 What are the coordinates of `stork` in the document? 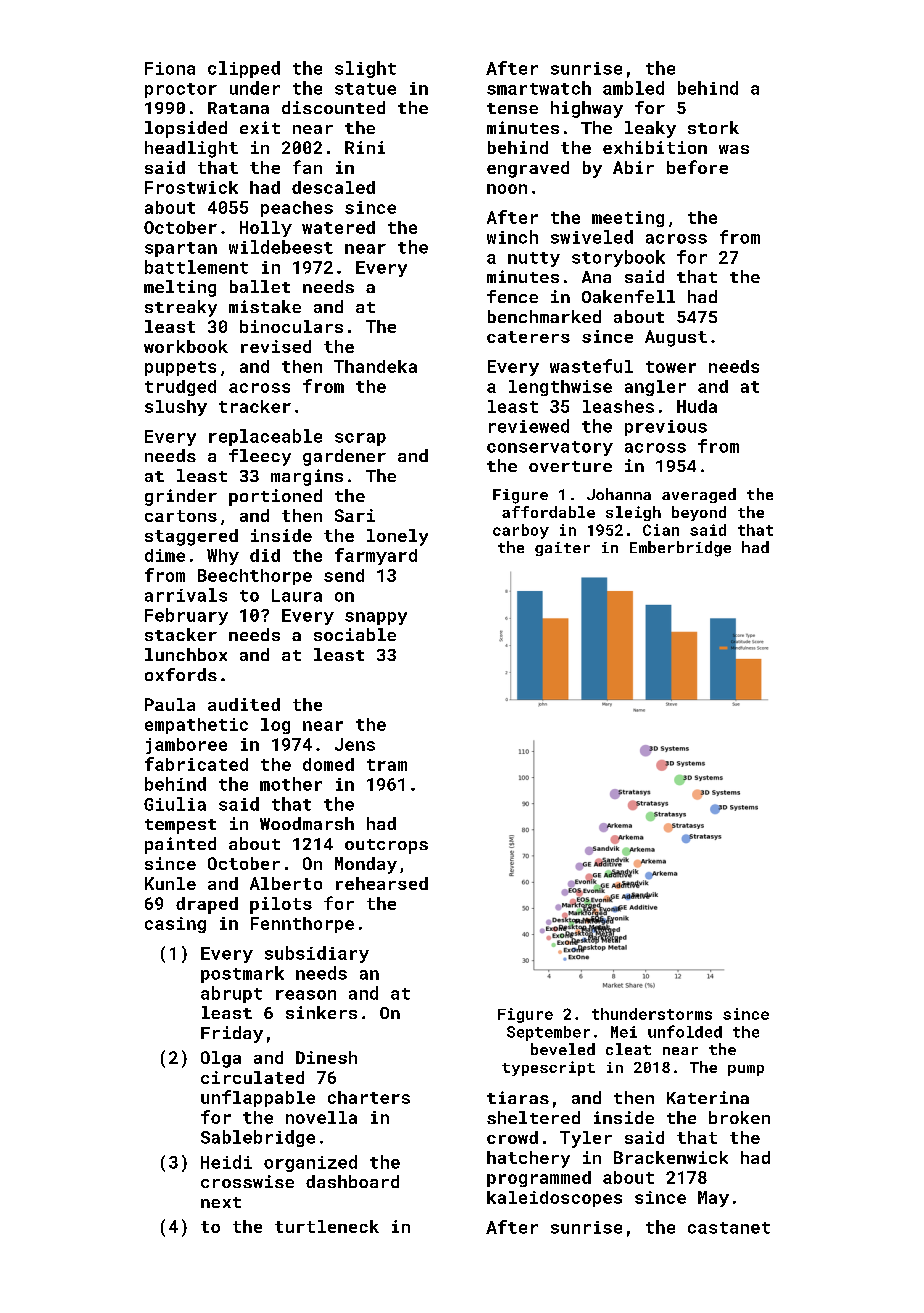 It's located at (713, 127).
